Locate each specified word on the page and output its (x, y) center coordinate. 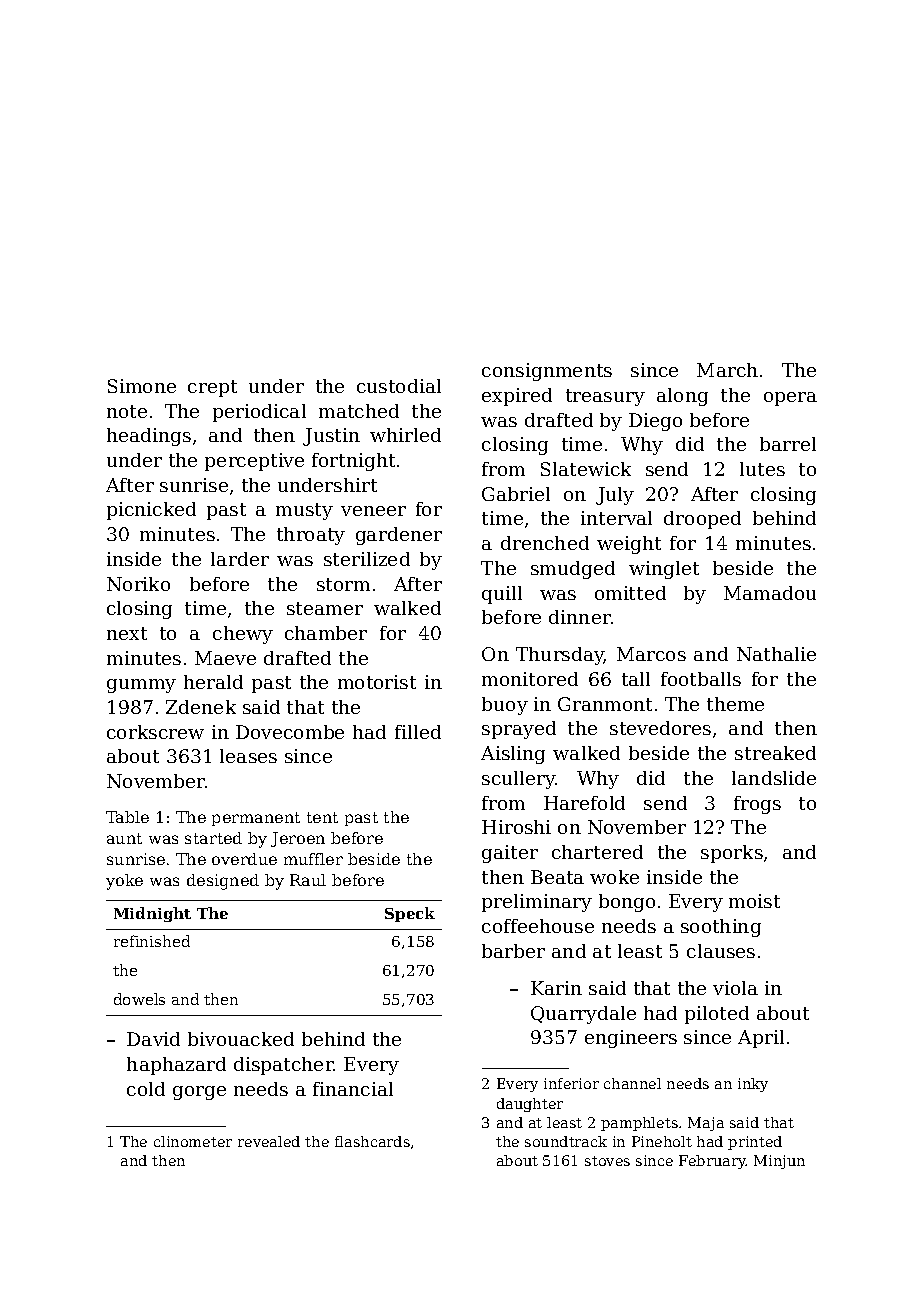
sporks (732, 854)
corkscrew (155, 732)
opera (790, 399)
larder (240, 559)
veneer (373, 511)
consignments (547, 372)
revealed (269, 1141)
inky (753, 1085)
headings (149, 437)
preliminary (537, 903)
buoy (505, 706)
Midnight (152, 914)
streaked (775, 753)
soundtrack (566, 1141)
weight (629, 545)
